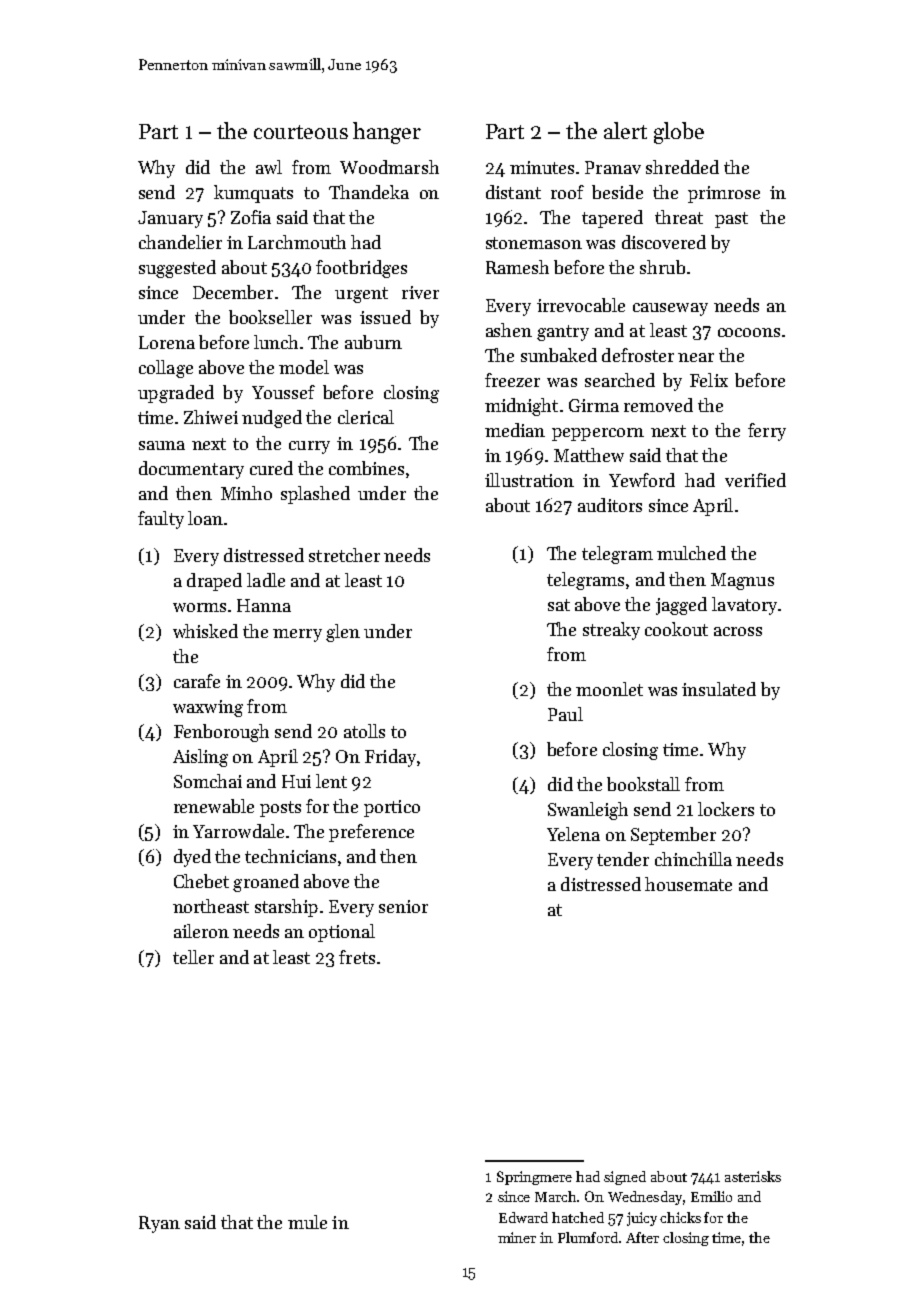 This screenshot has width=924, height=1311. I want to click on teller, so click(193, 957).
